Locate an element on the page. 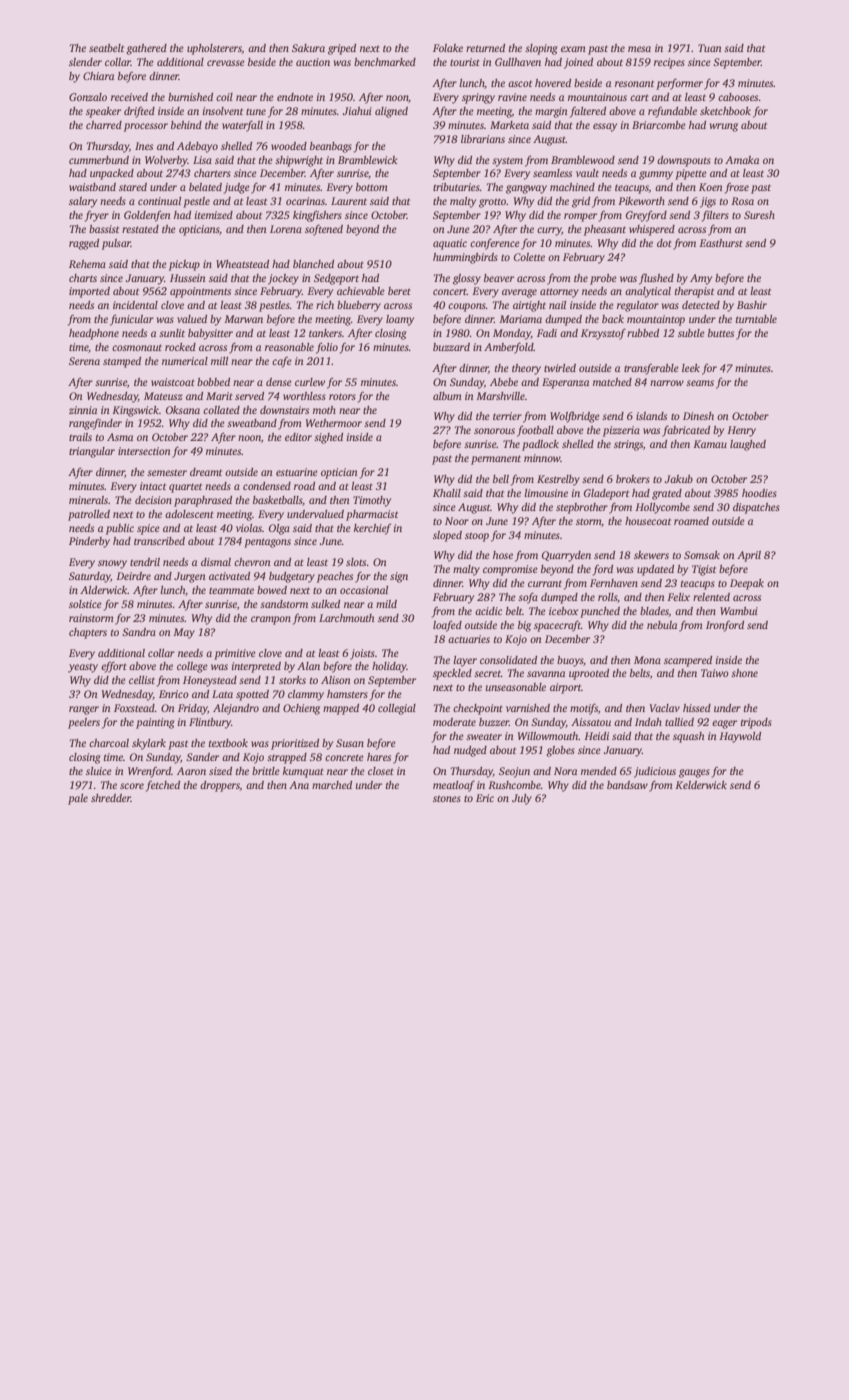 Image resolution: width=849 pixels, height=1400 pixels. mill is located at coordinates (219, 361).
